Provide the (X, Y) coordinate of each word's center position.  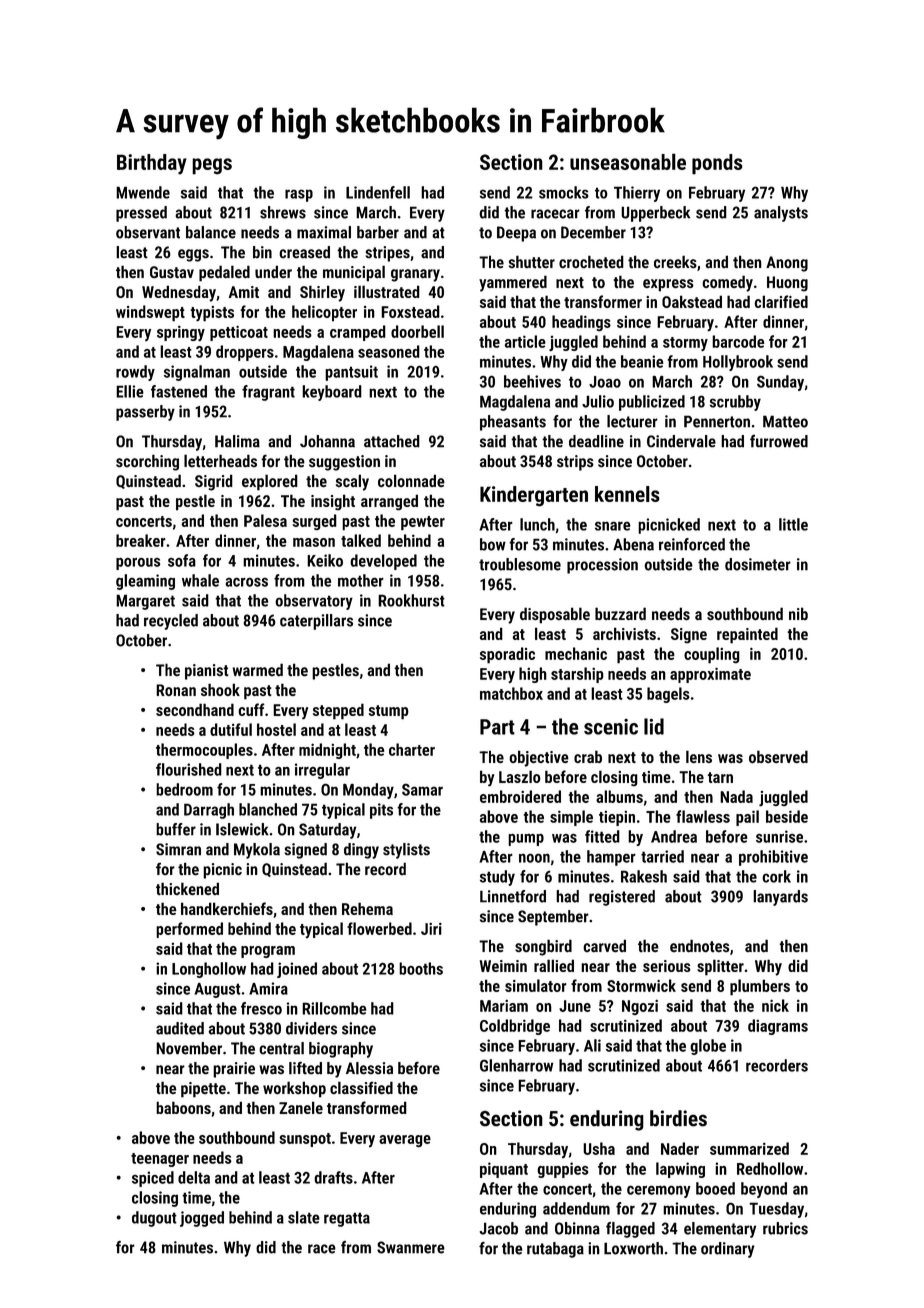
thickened (187, 888)
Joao (605, 382)
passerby (145, 413)
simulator (536, 985)
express (668, 285)
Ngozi (640, 1007)
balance (211, 232)
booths (421, 968)
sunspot (305, 1140)
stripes (387, 254)
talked (361, 540)
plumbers (760, 987)
